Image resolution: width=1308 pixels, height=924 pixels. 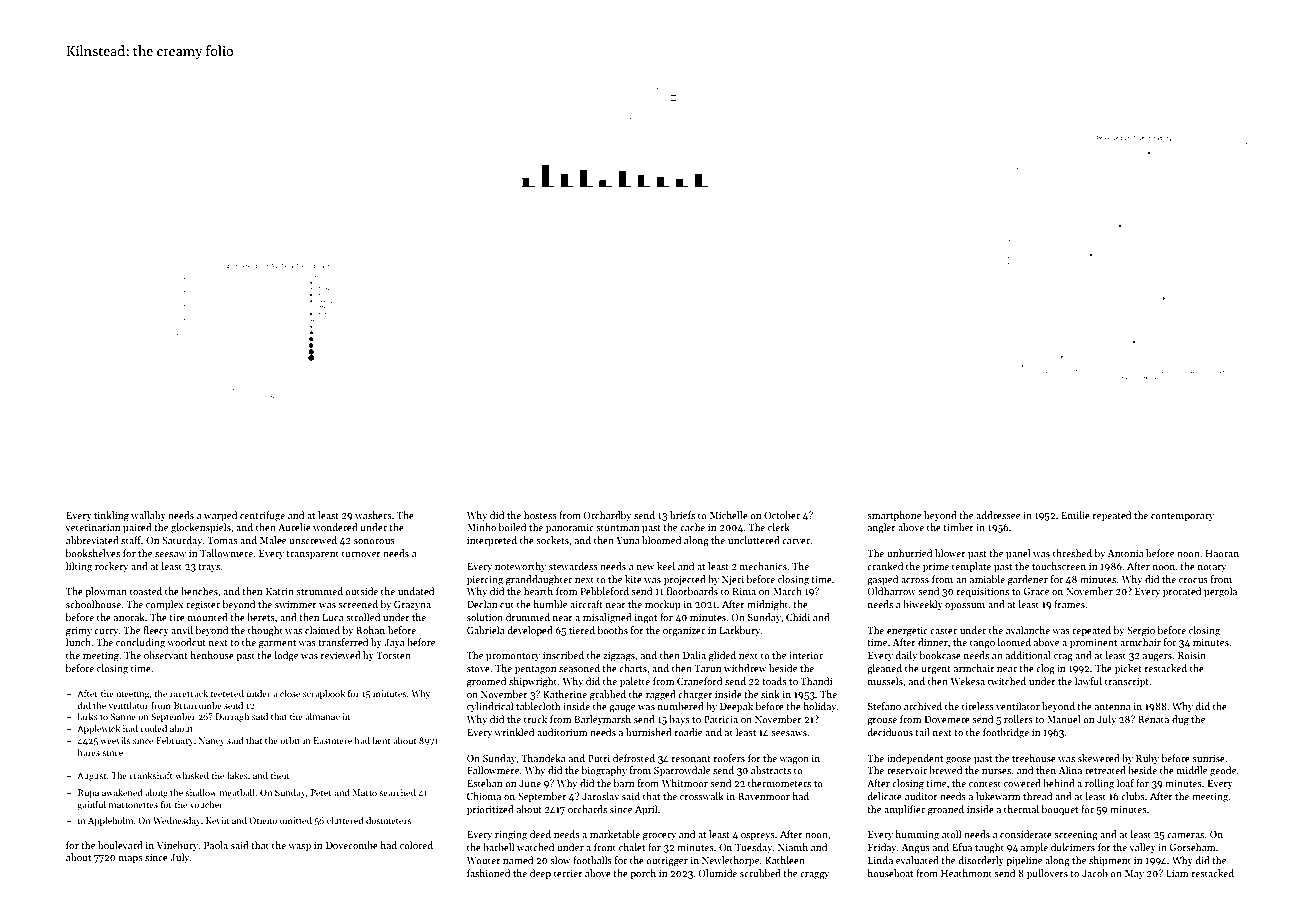 I want to click on paired, so click(x=137, y=528).
